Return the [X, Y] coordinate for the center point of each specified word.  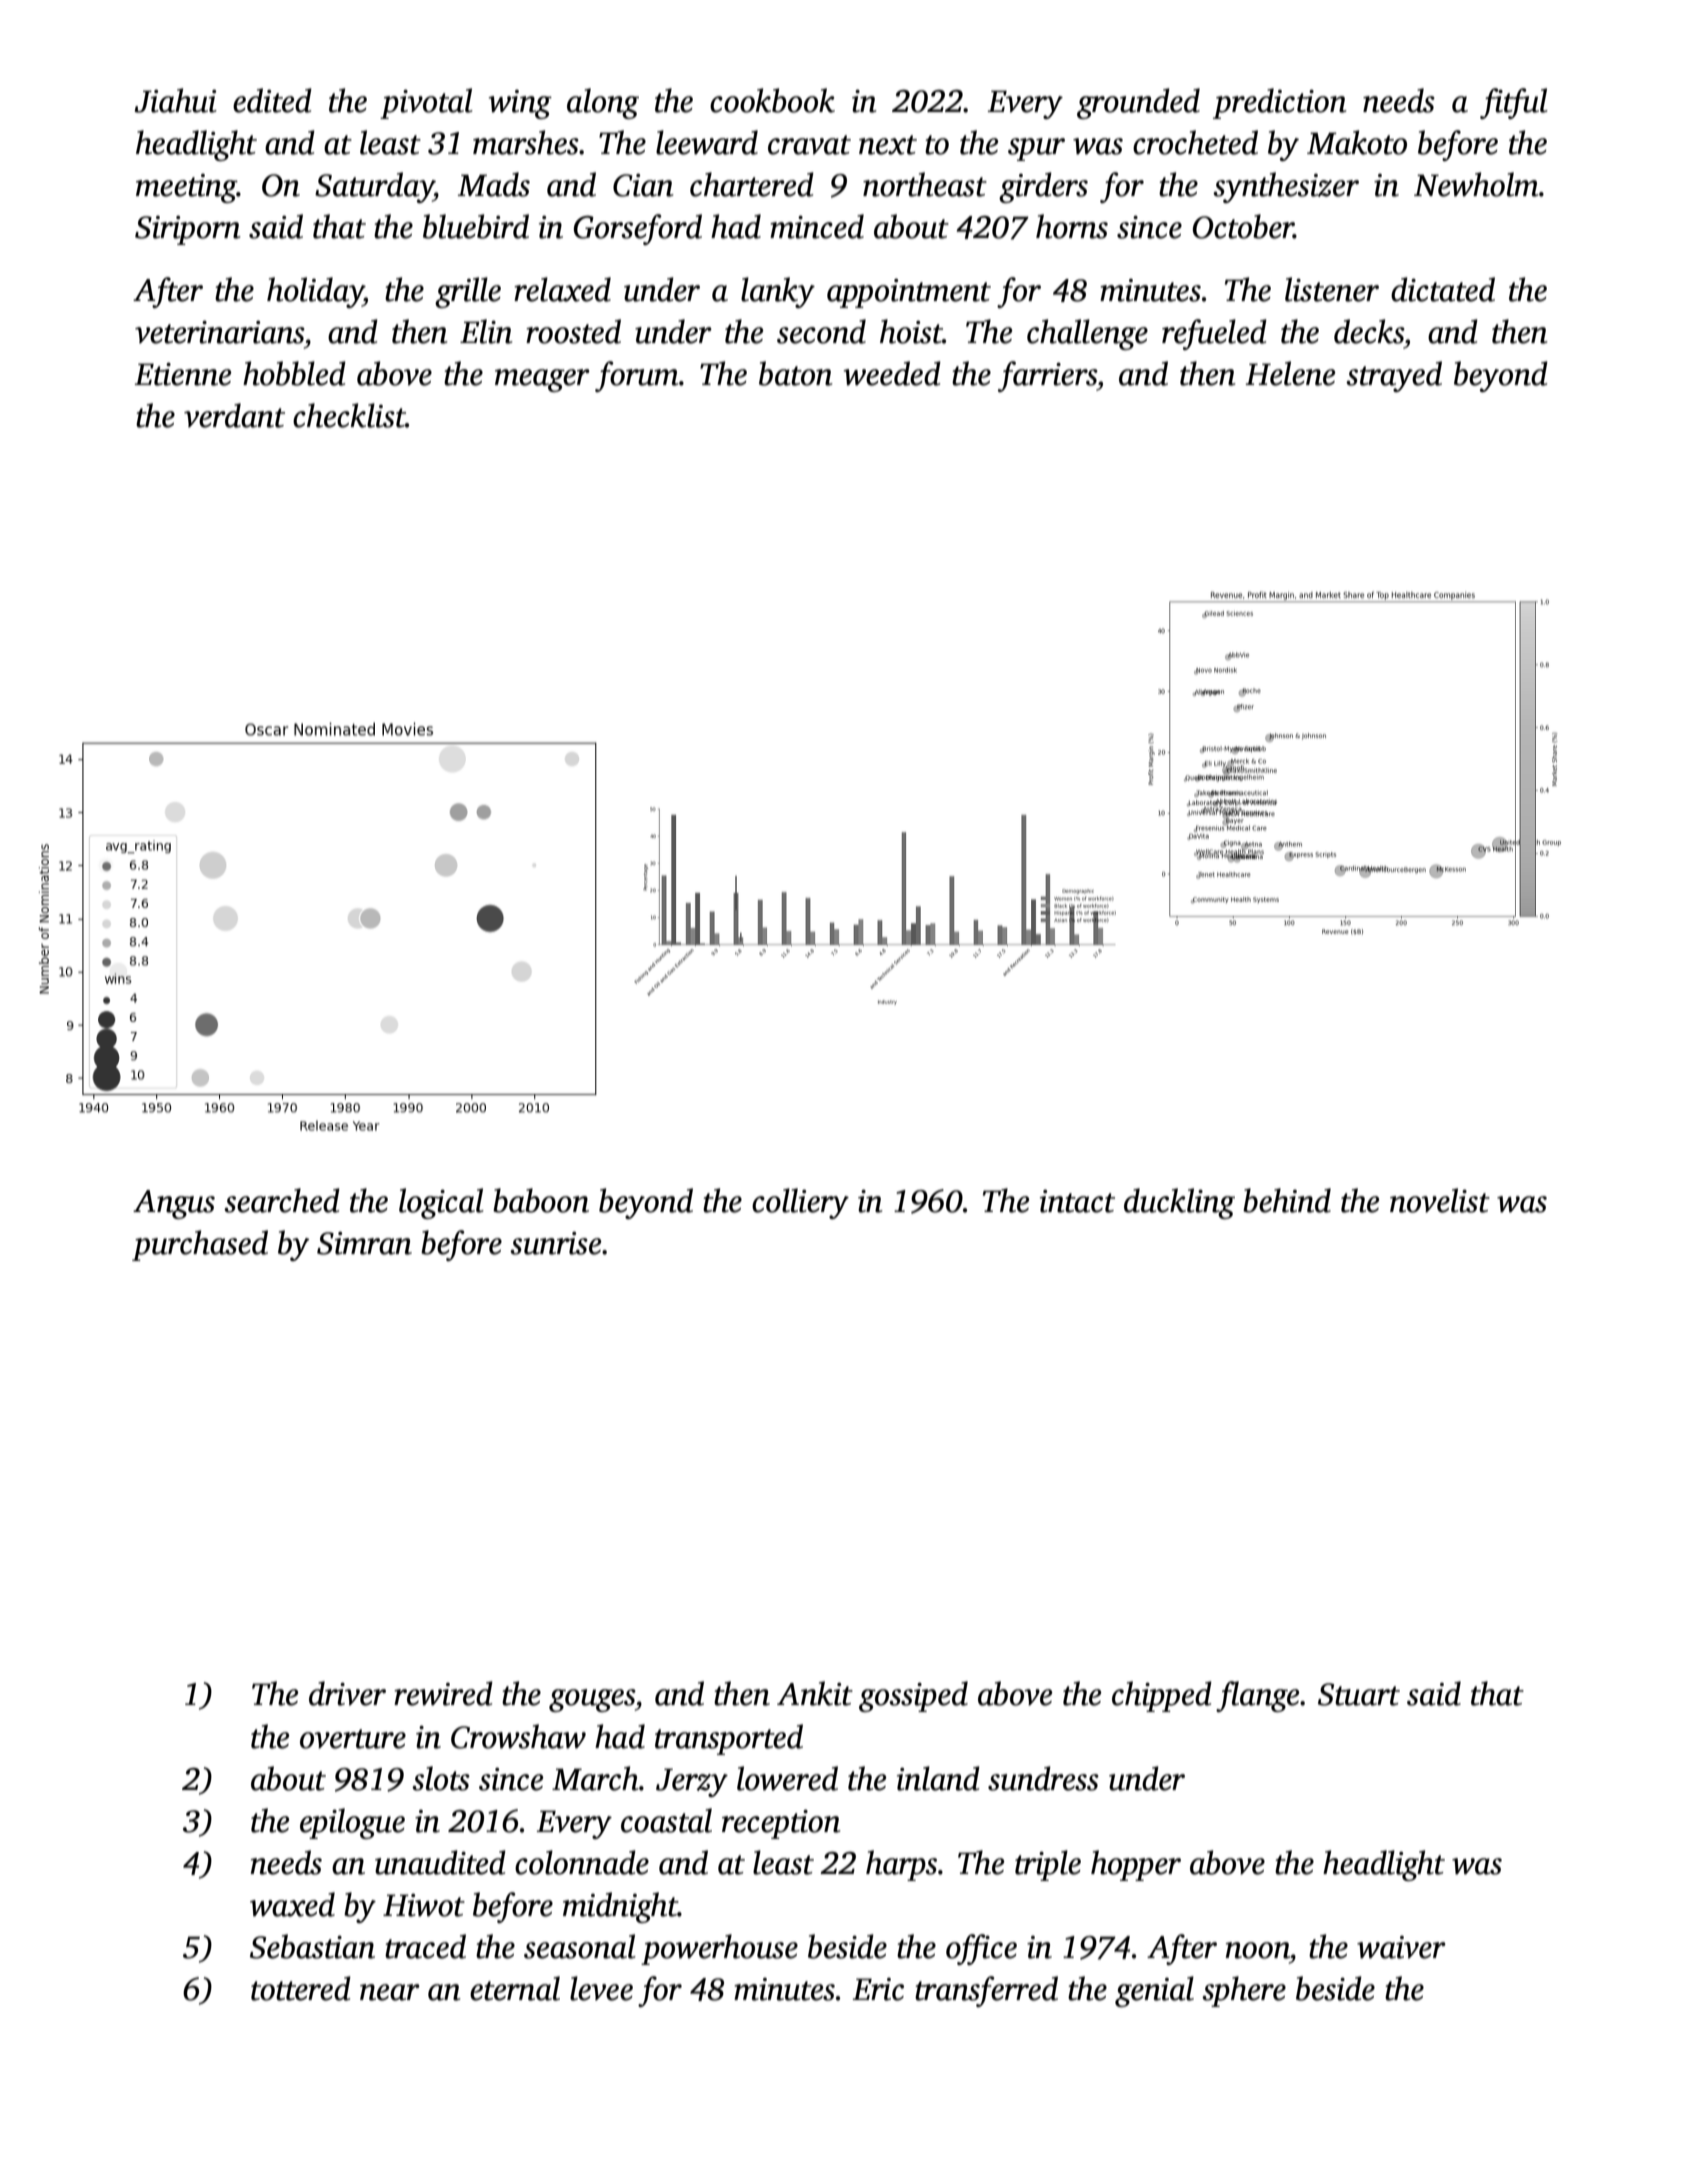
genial [1154, 1991]
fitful [1514, 103]
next [888, 145]
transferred [986, 1991]
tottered [301, 1988]
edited [272, 100]
